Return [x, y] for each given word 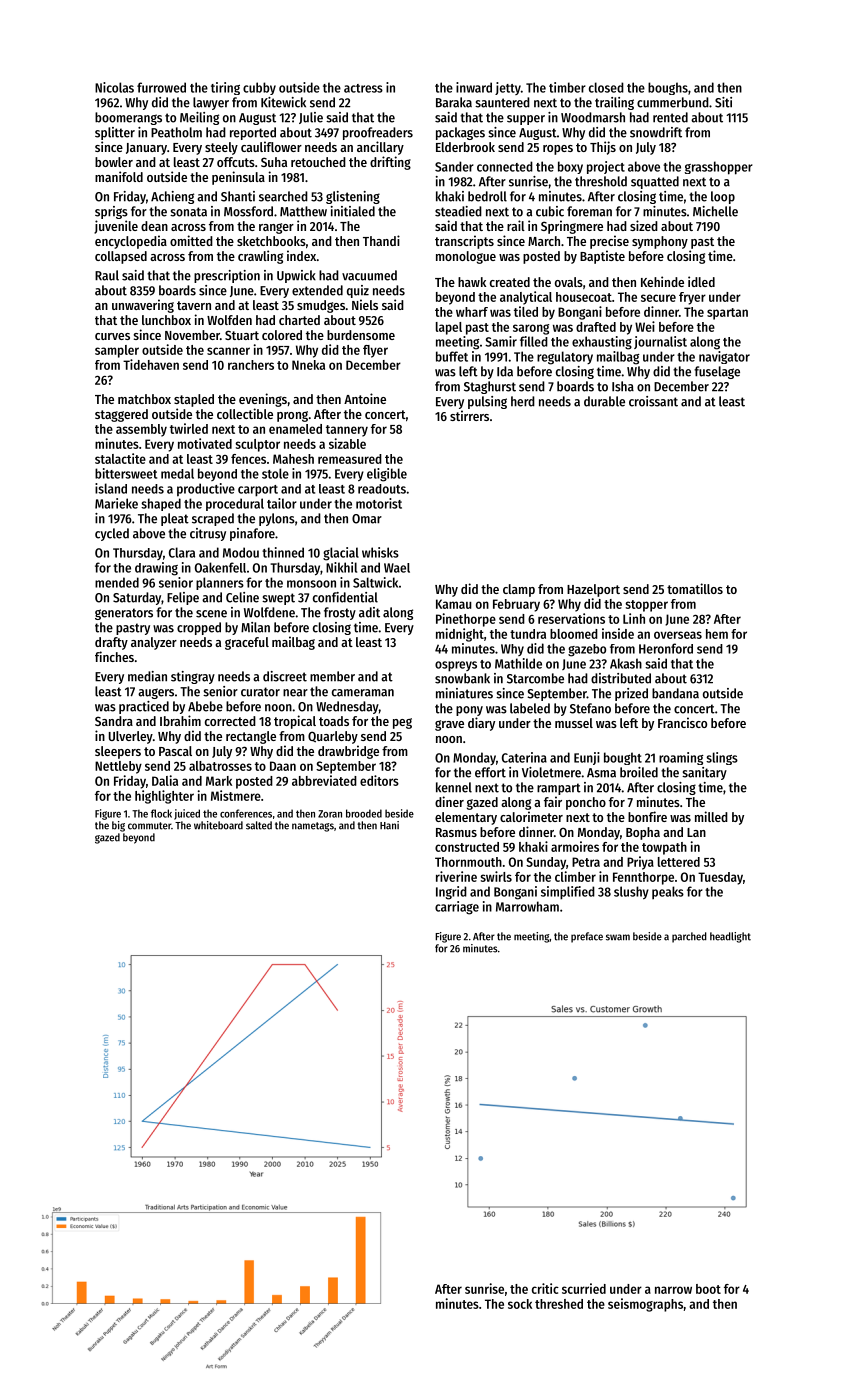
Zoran [330, 814]
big [118, 826]
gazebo [587, 650]
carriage [457, 908]
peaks [668, 892]
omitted [191, 240]
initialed [353, 211]
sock [520, 1304]
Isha [623, 386]
